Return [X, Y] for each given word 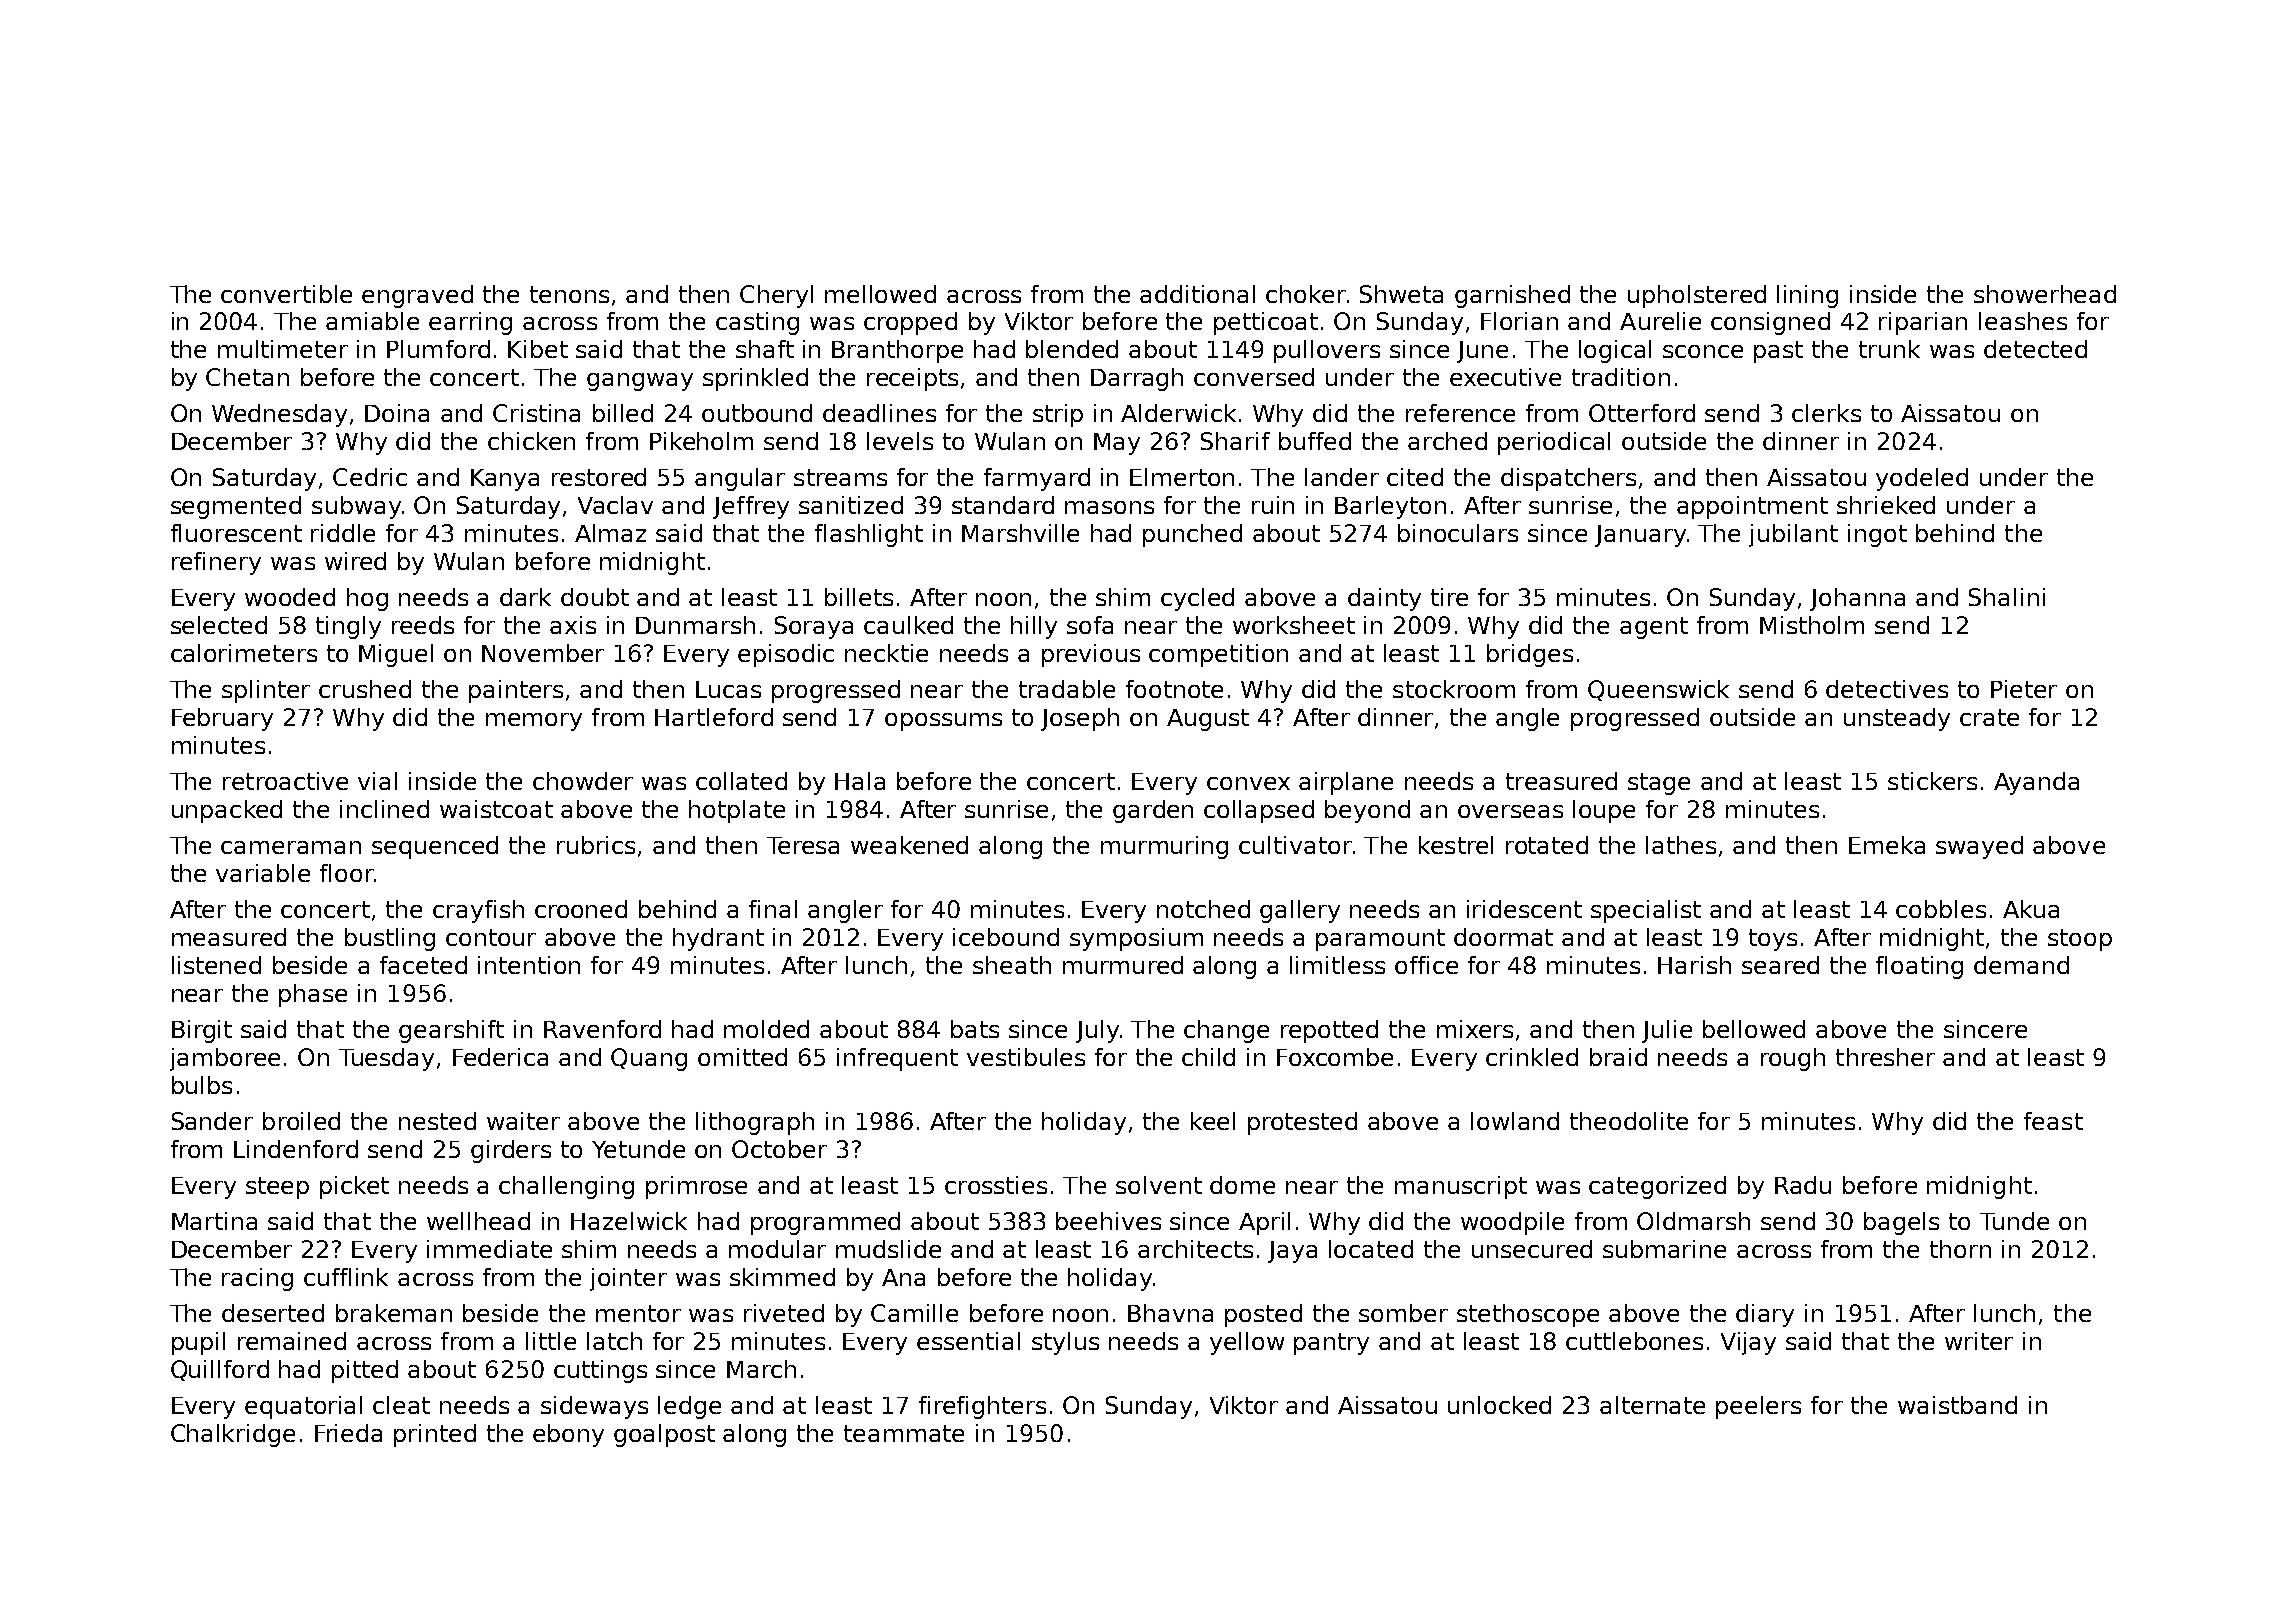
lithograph [755, 1123]
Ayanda [2036, 783]
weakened [909, 845]
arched [1447, 441]
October [779, 1149]
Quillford [220, 1370]
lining [1807, 296]
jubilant [1793, 535]
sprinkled [755, 379]
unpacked [227, 811]
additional [1197, 294]
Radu [1803, 1185]
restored [599, 477]
